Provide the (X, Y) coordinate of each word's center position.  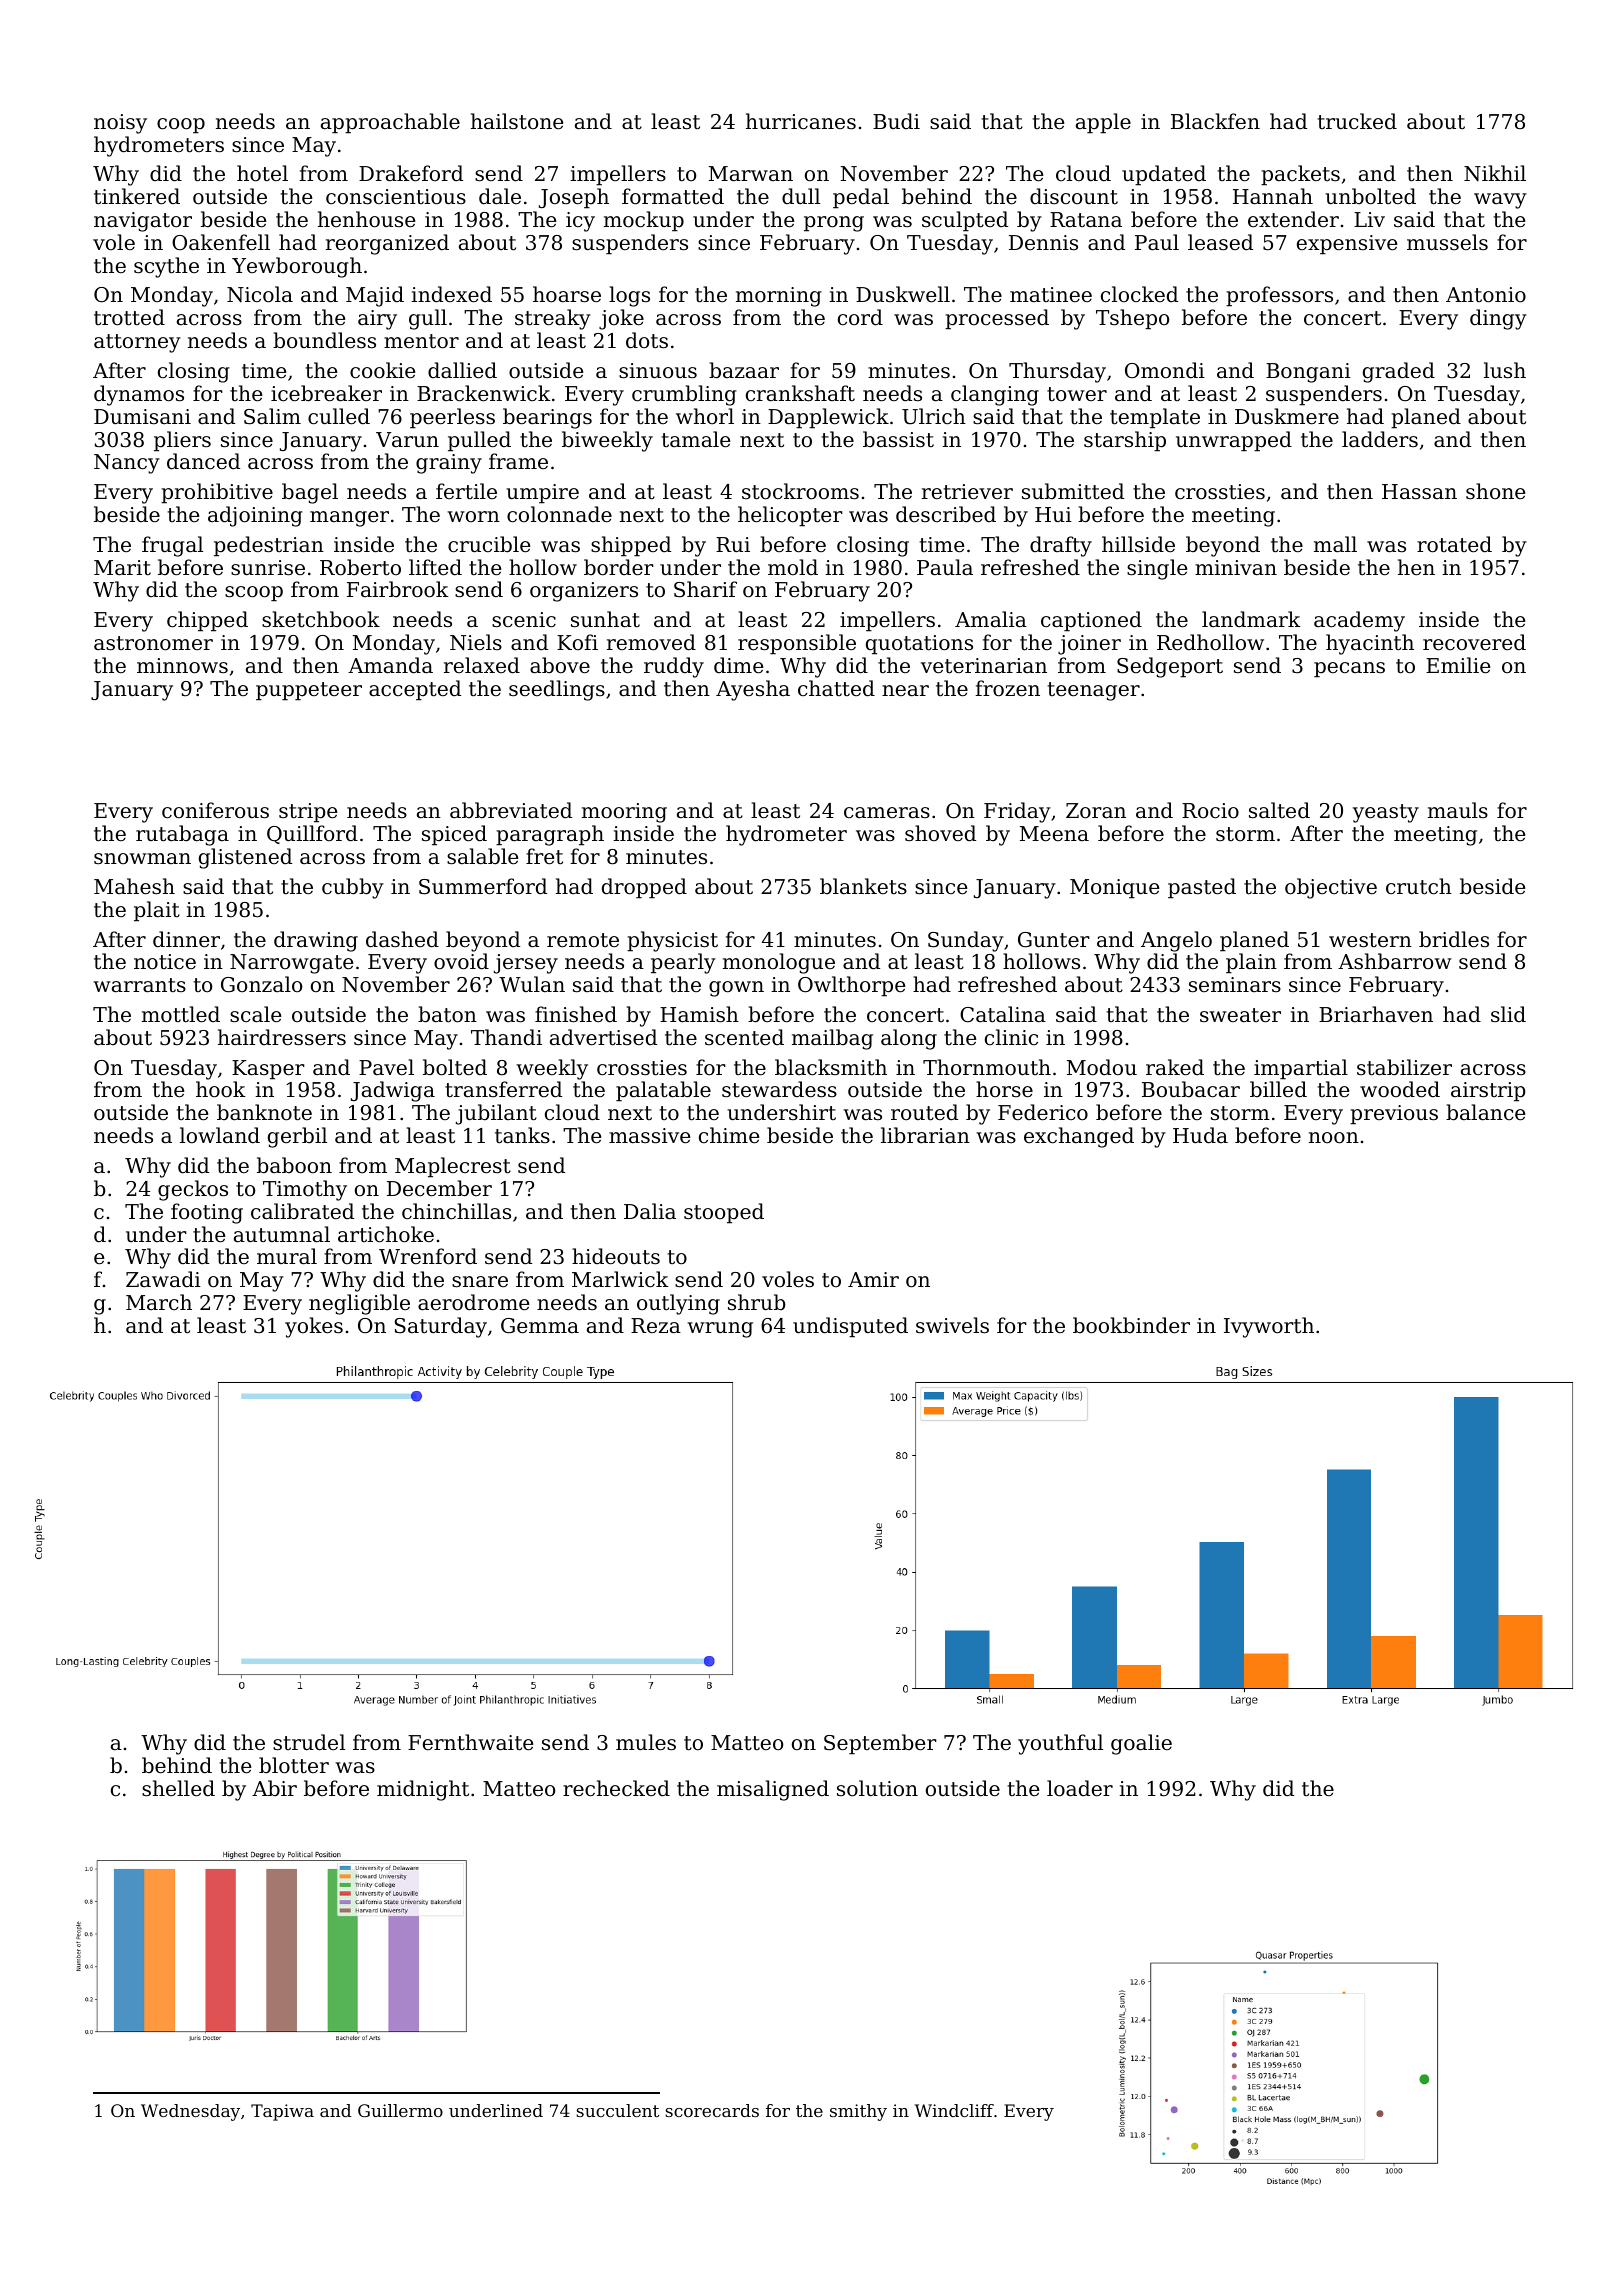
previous (1394, 1115)
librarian (925, 1135)
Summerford (483, 886)
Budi (896, 121)
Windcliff (954, 2110)
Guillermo (400, 2110)
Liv (1369, 219)
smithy (858, 2112)
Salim (272, 416)
